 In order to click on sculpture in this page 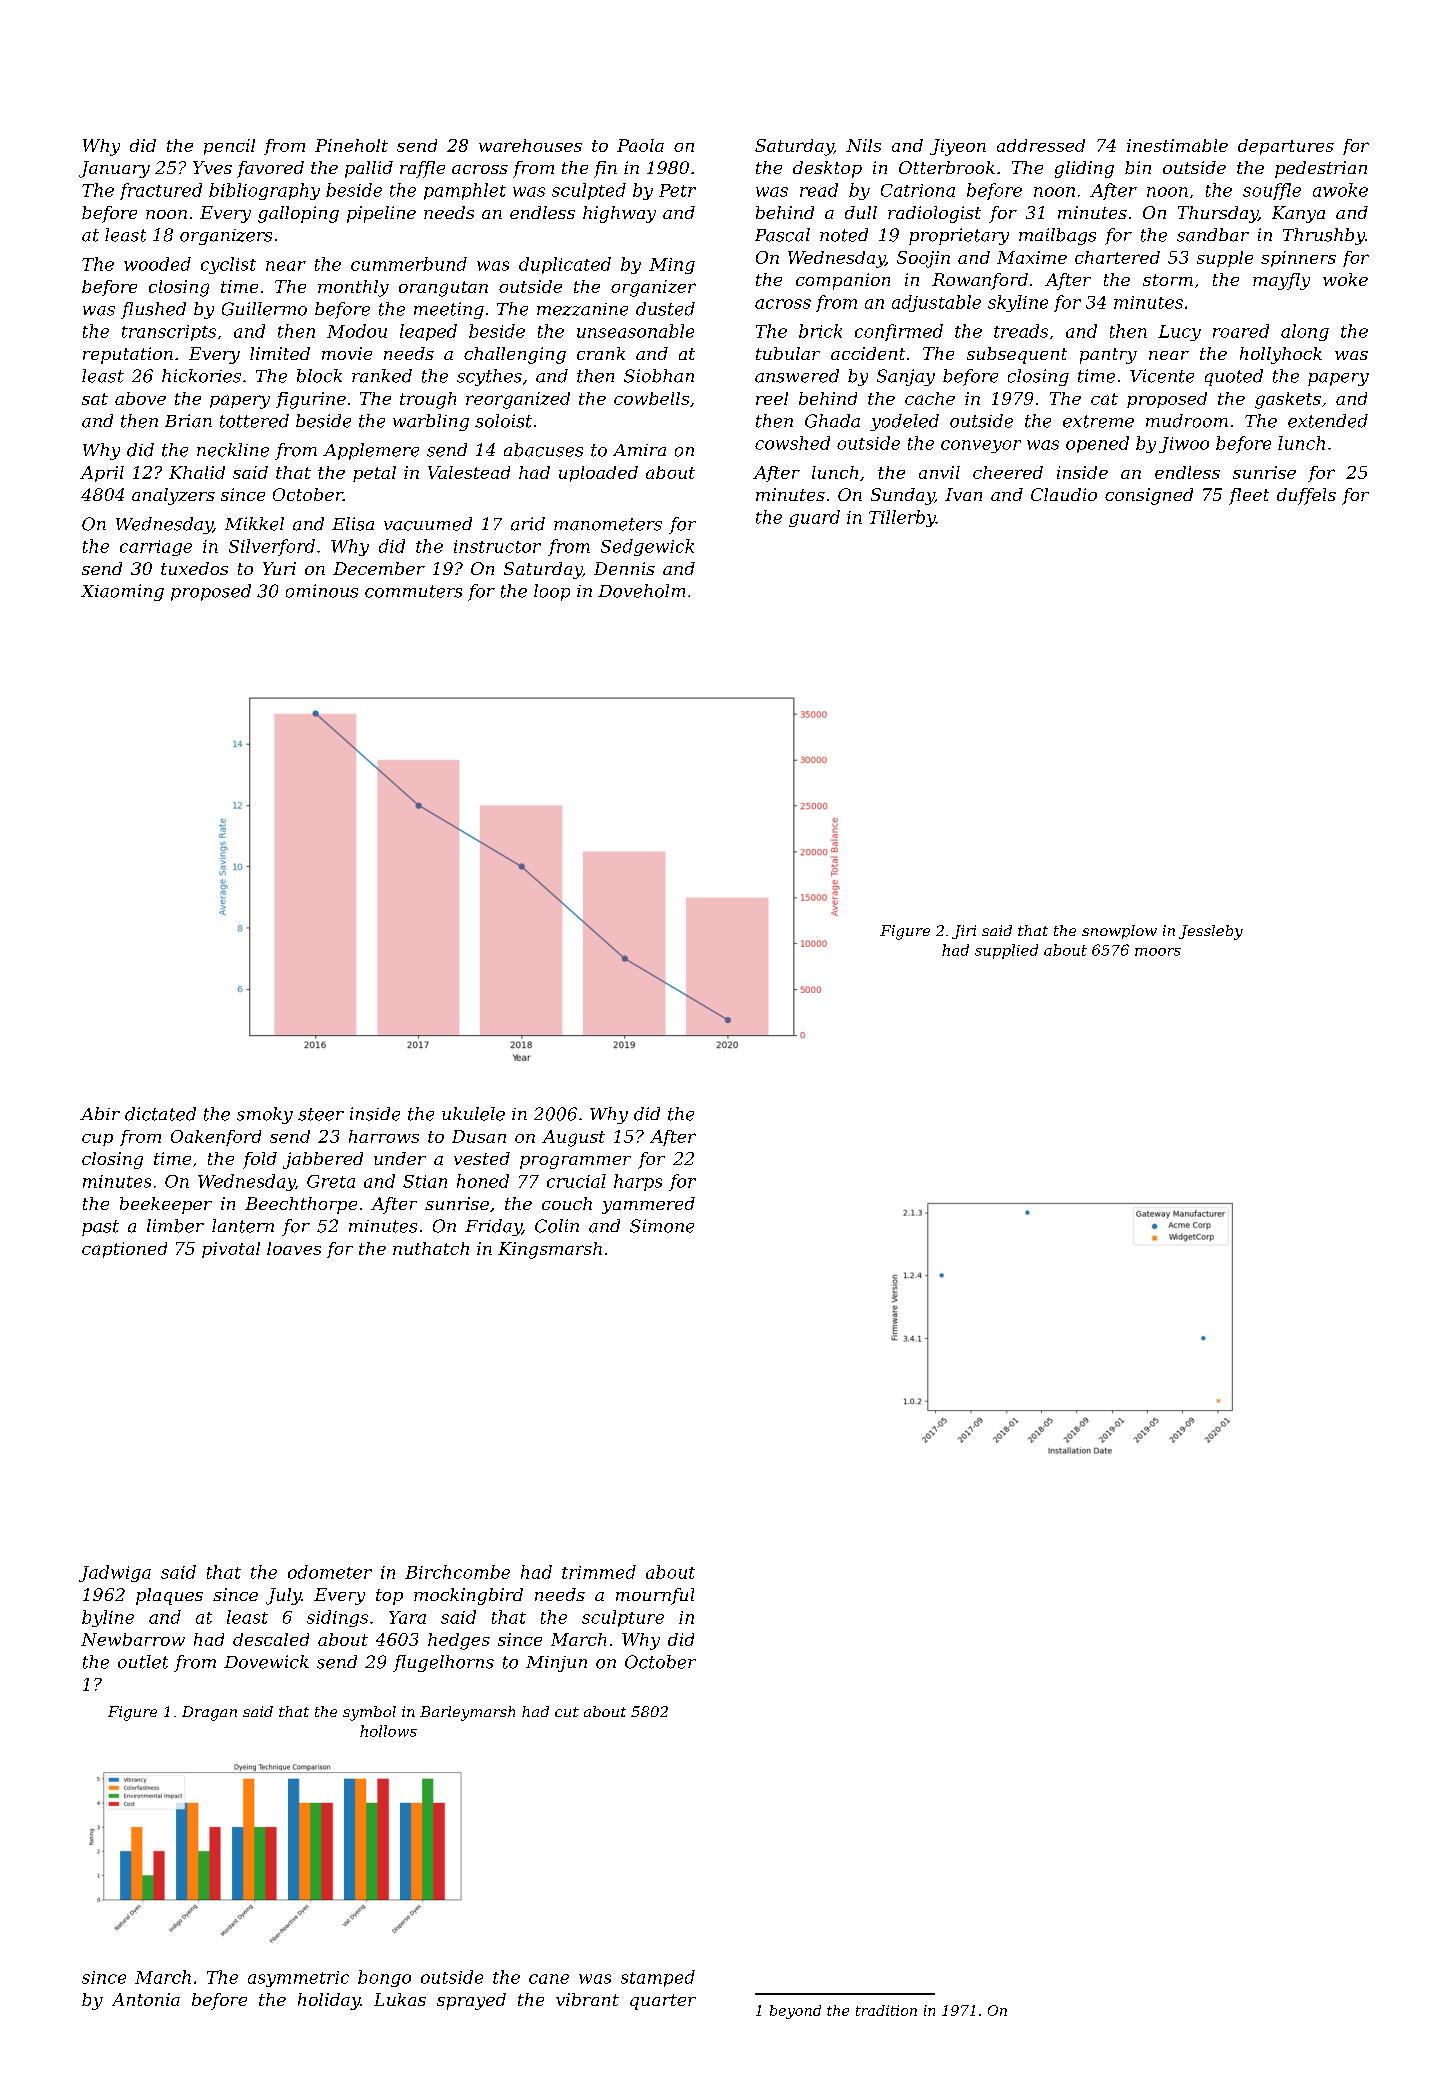, I will do `click(623, 1618)`.
